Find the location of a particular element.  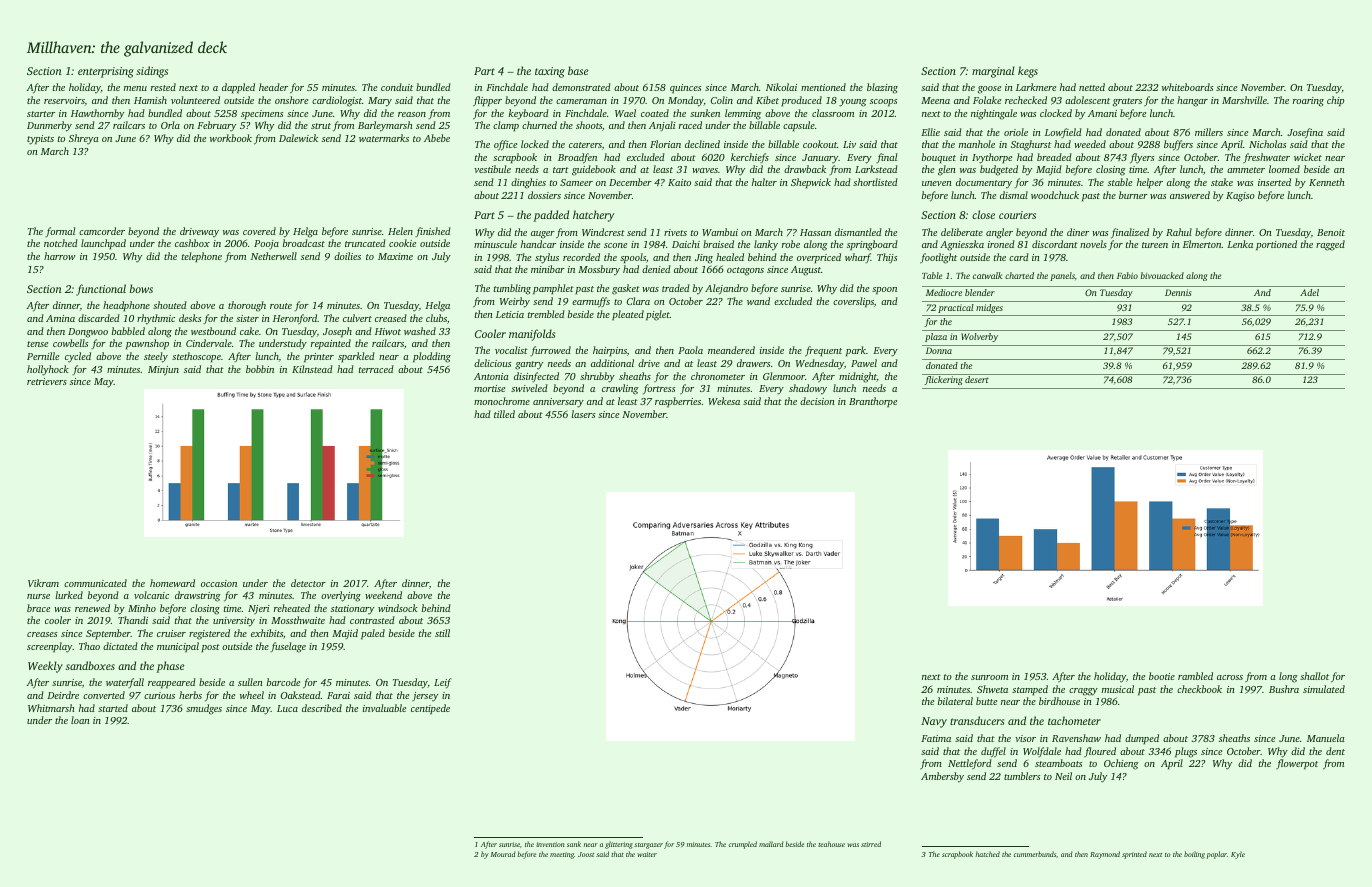

Minjun is located at coordinates (163, 371).
